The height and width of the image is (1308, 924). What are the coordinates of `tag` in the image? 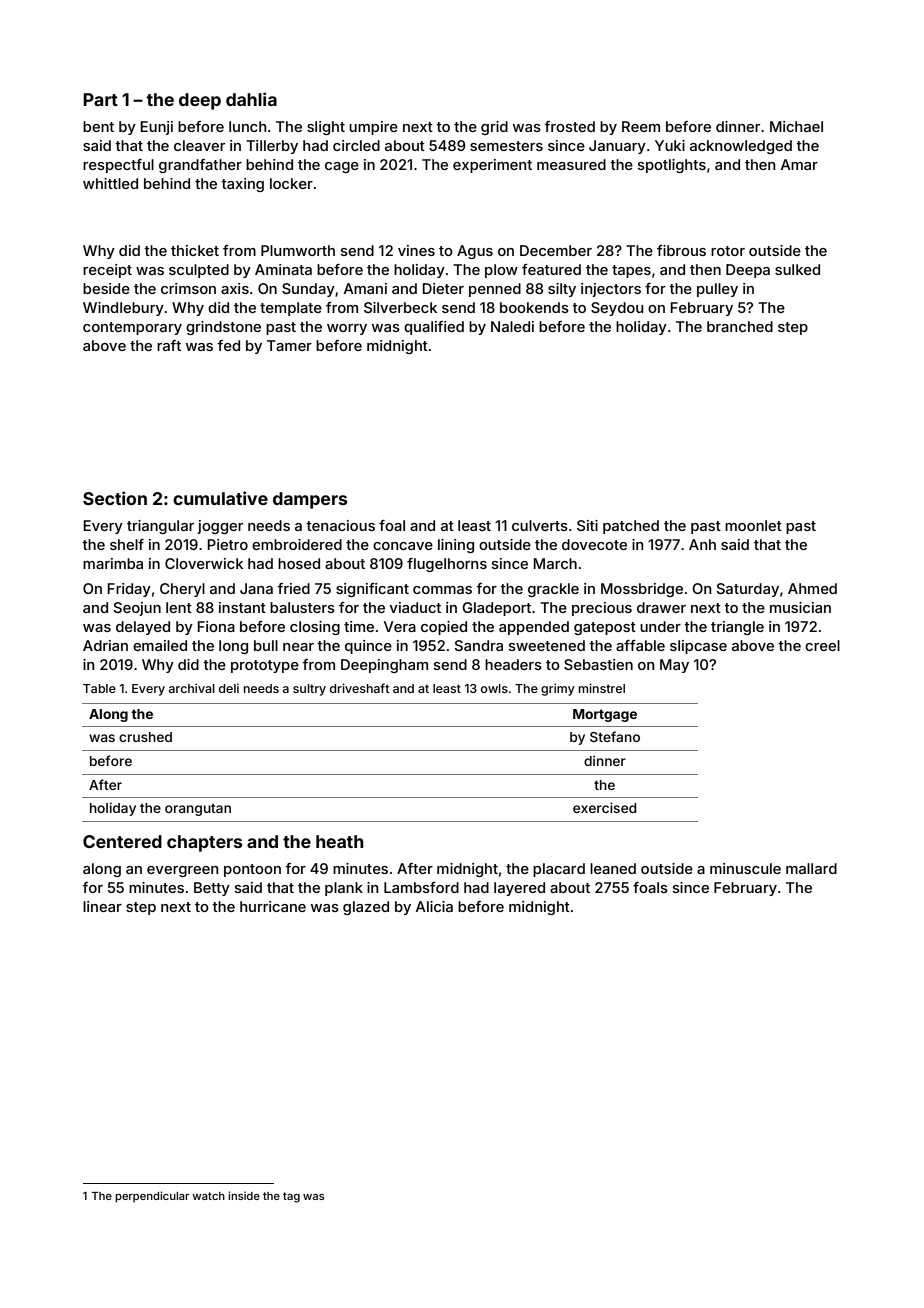 It's located at (291, 1197).
